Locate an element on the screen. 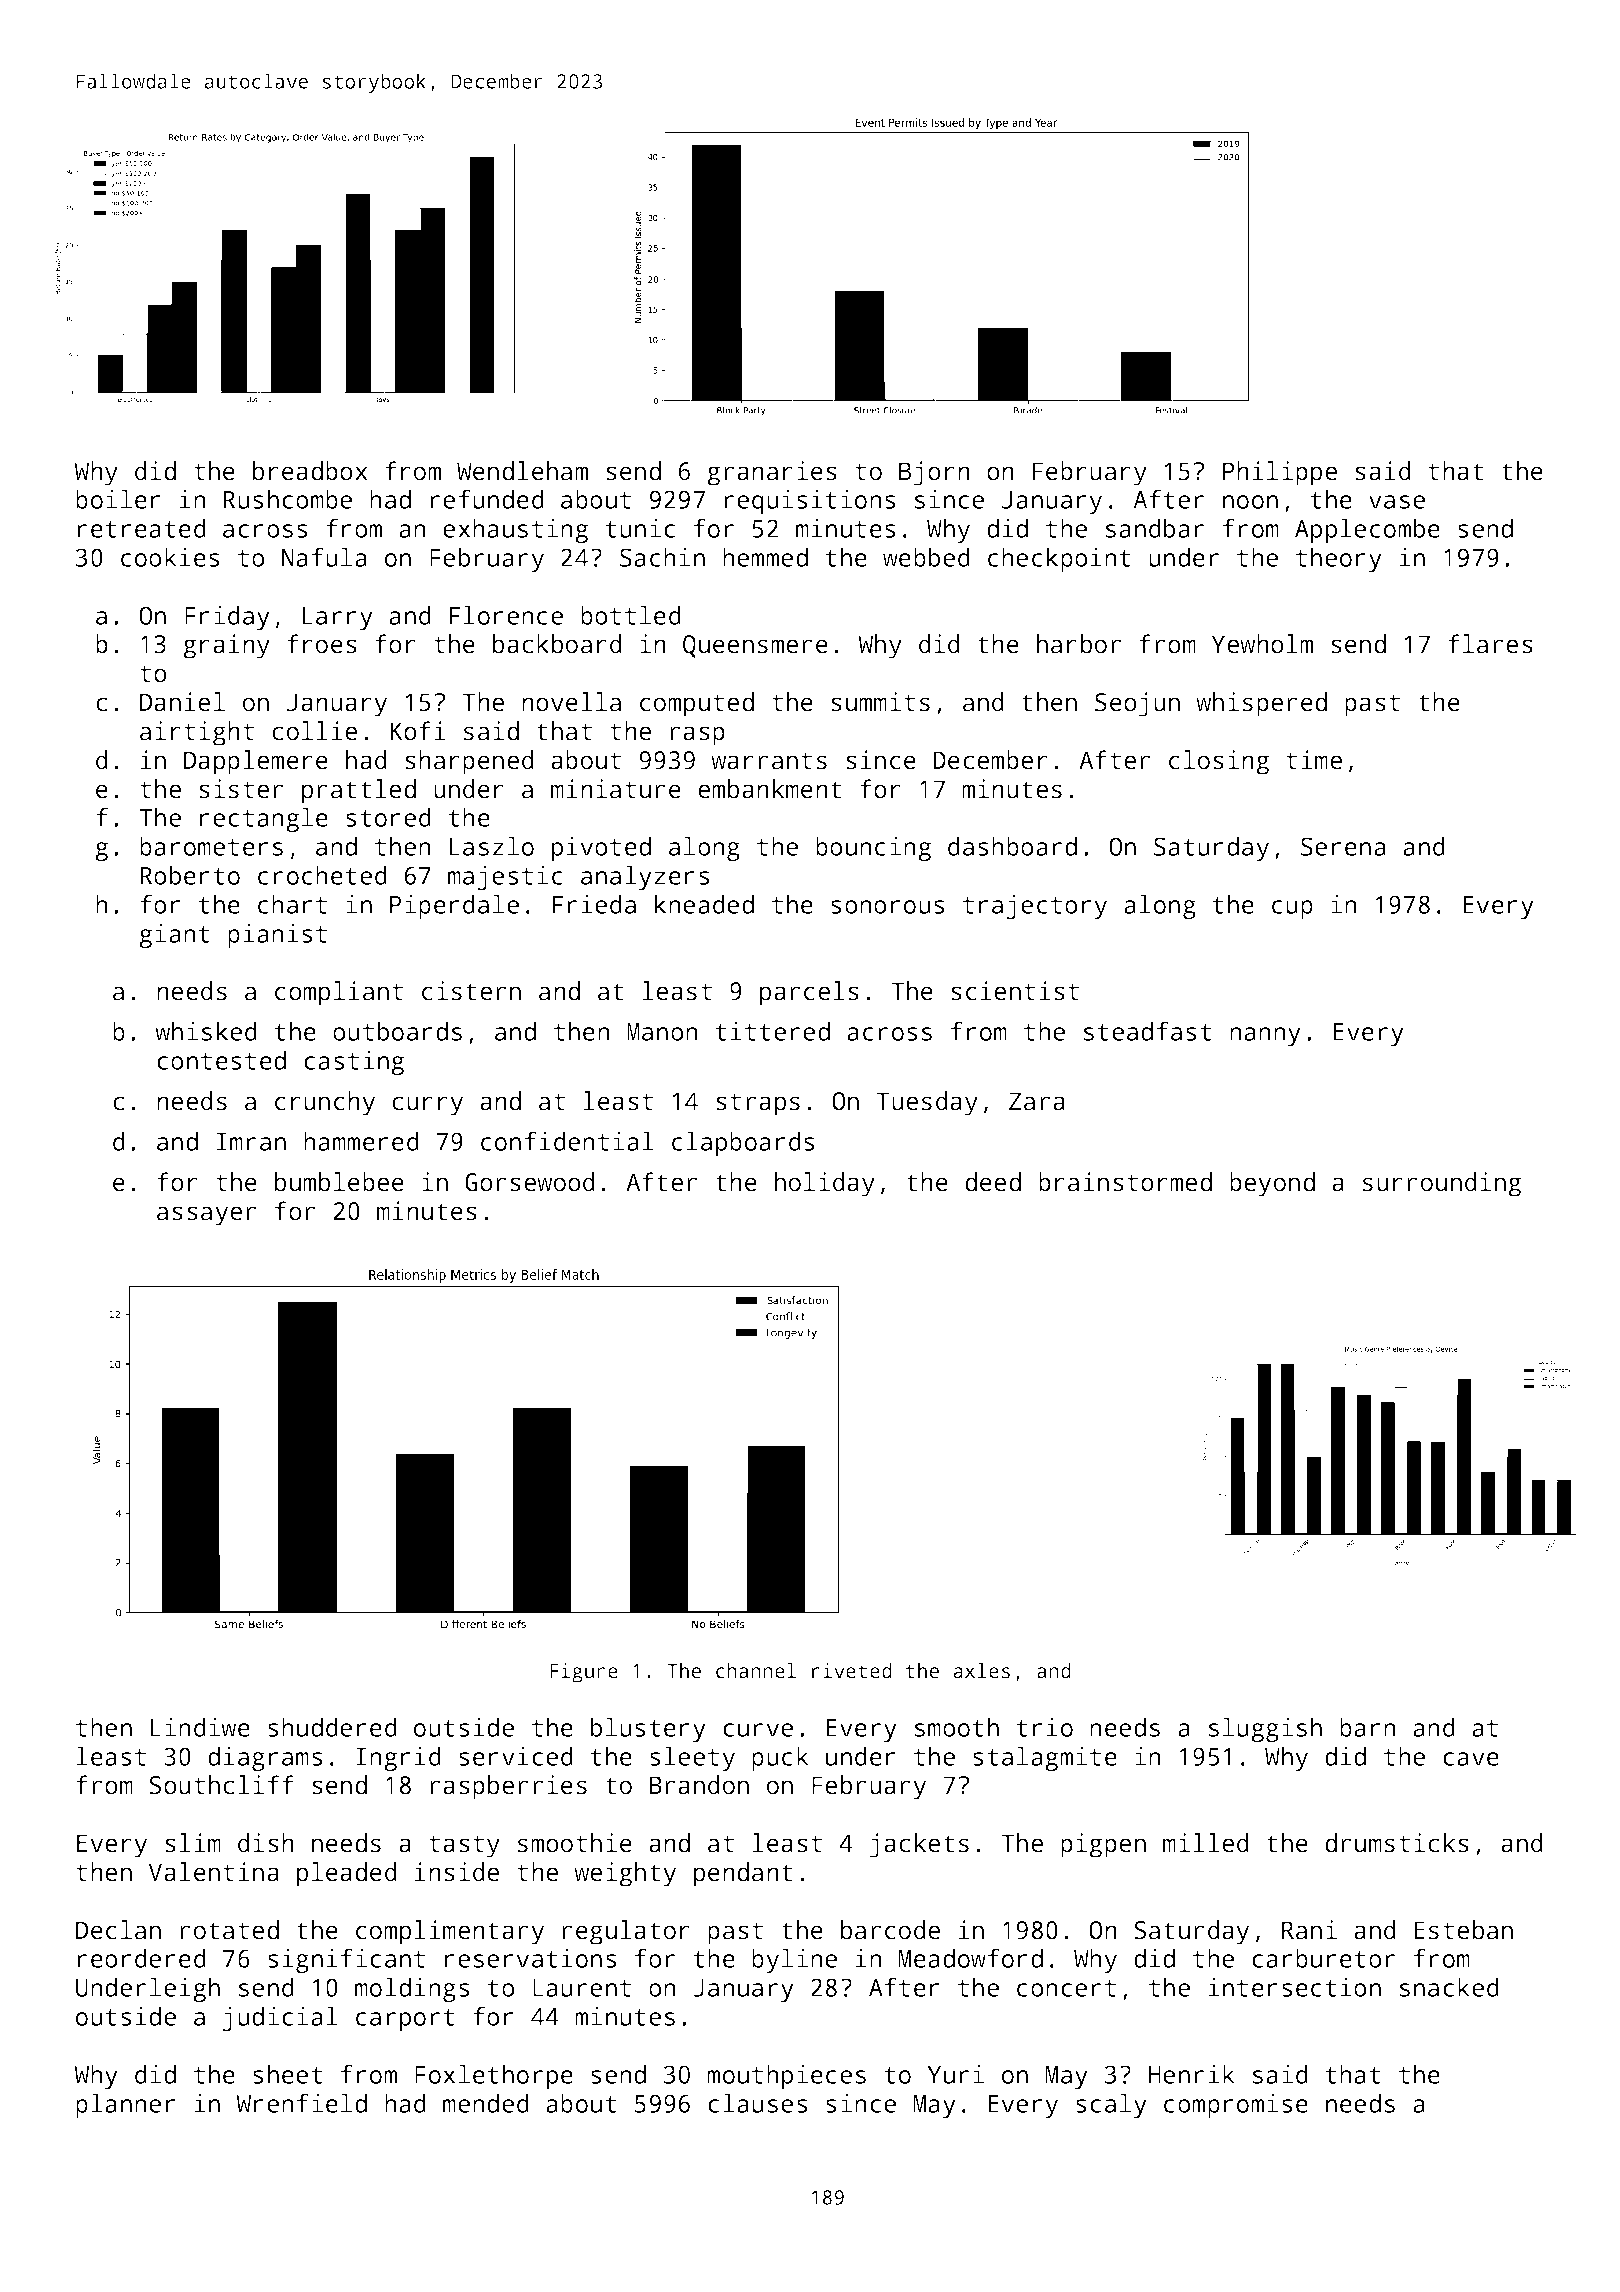 The height and width of the screenshot is (2292, 1620). surrounding is located at coordinates (1442, 1184).
